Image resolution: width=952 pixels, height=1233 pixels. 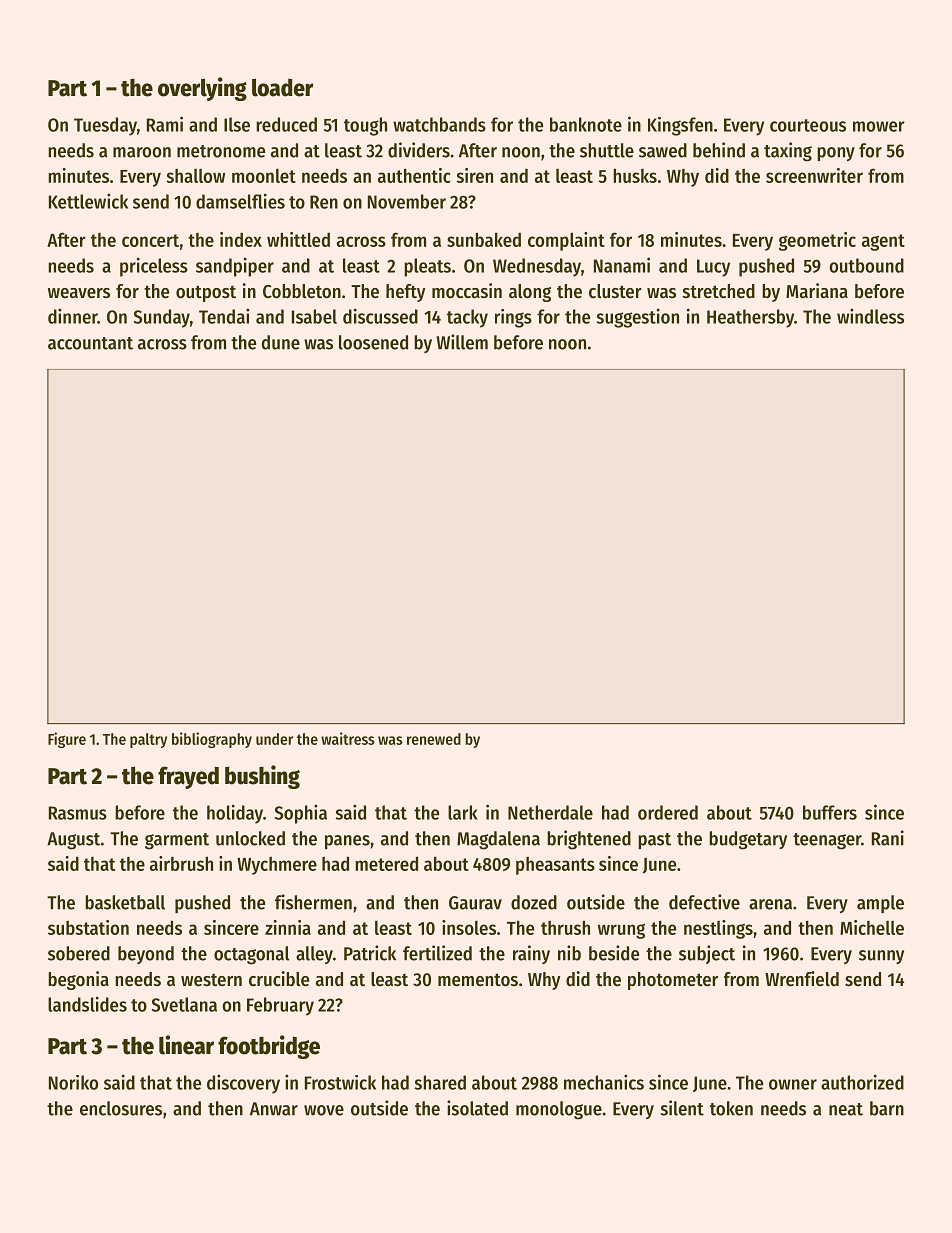 I want to click on Rasmus, so click(x=78, y=813).
